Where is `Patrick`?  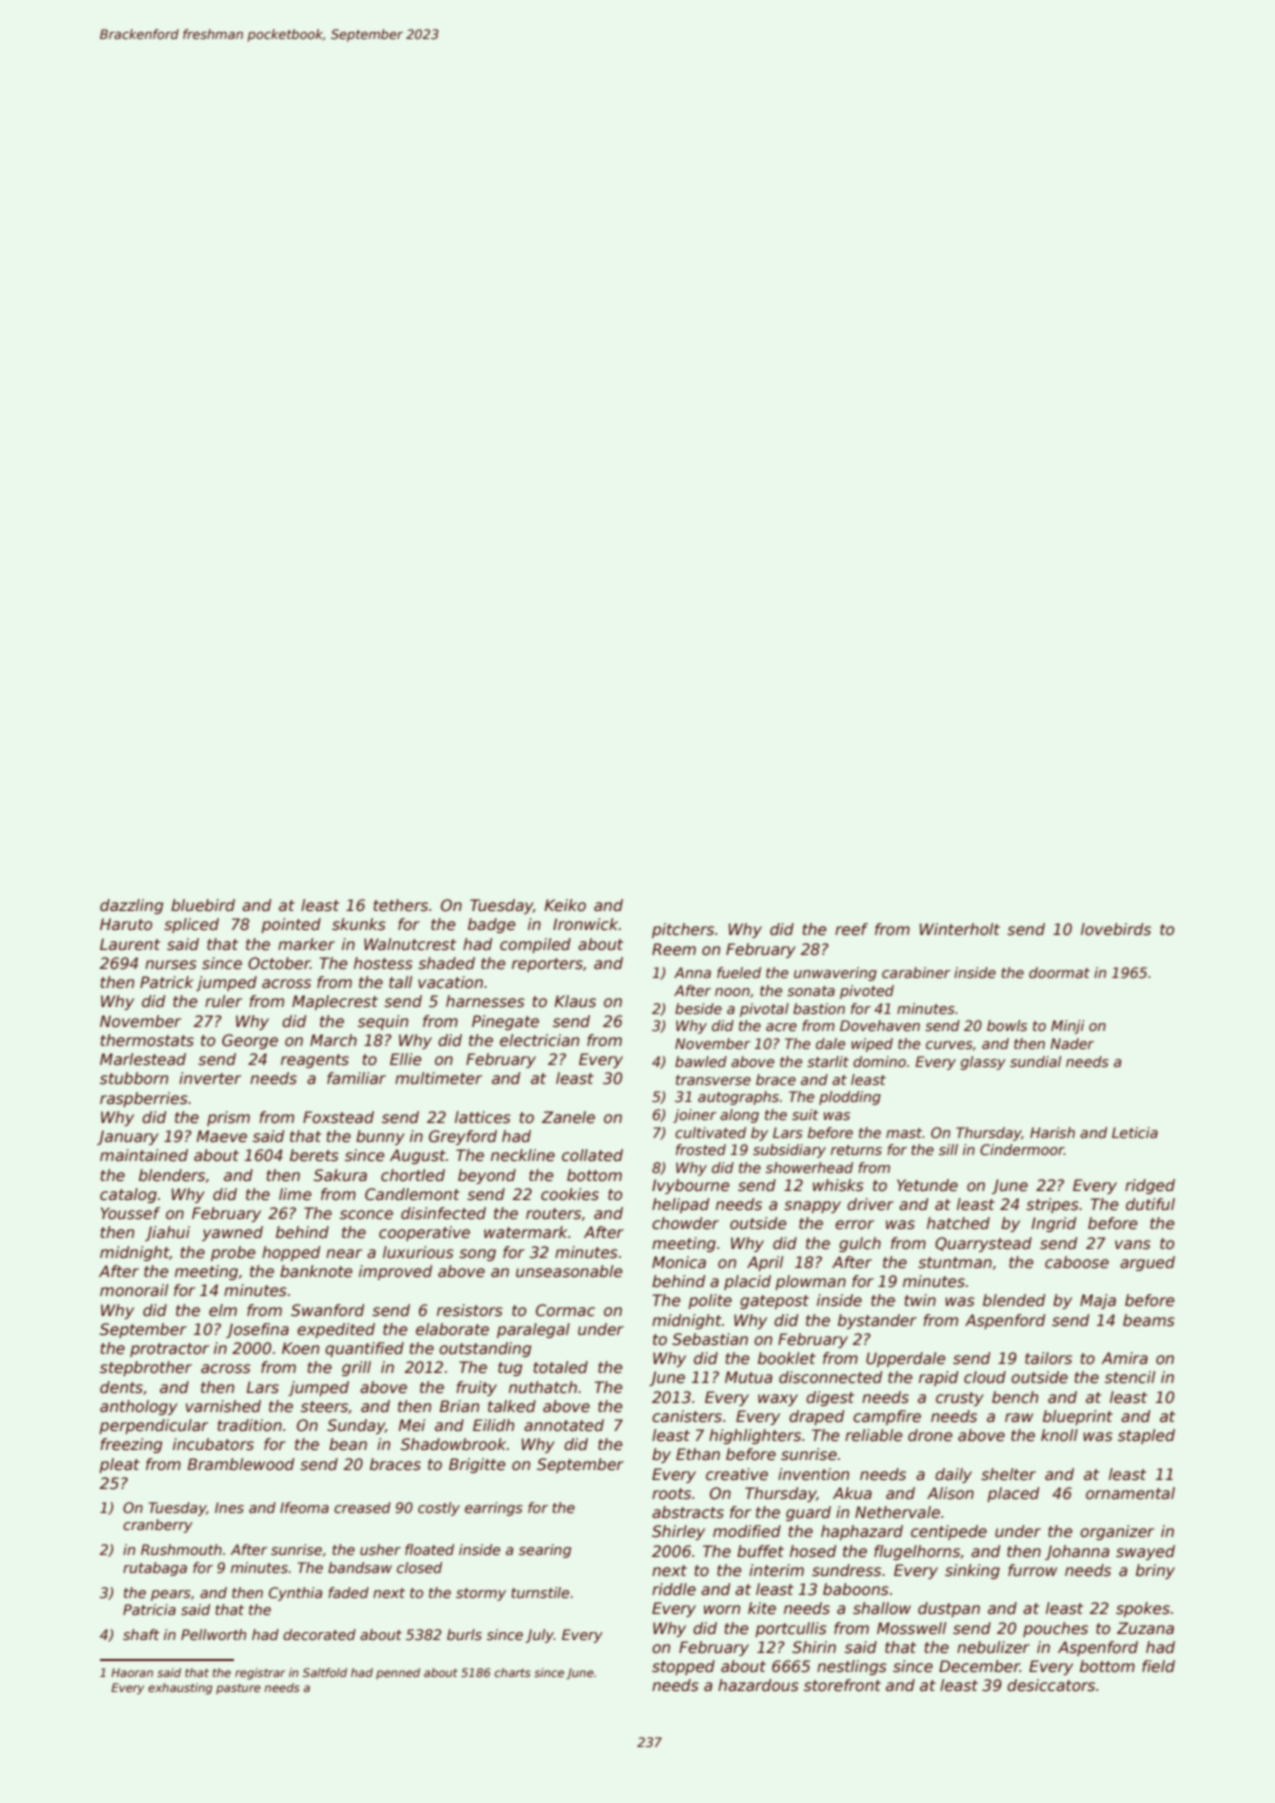
Patrick is located at coordinates (167, 982).
